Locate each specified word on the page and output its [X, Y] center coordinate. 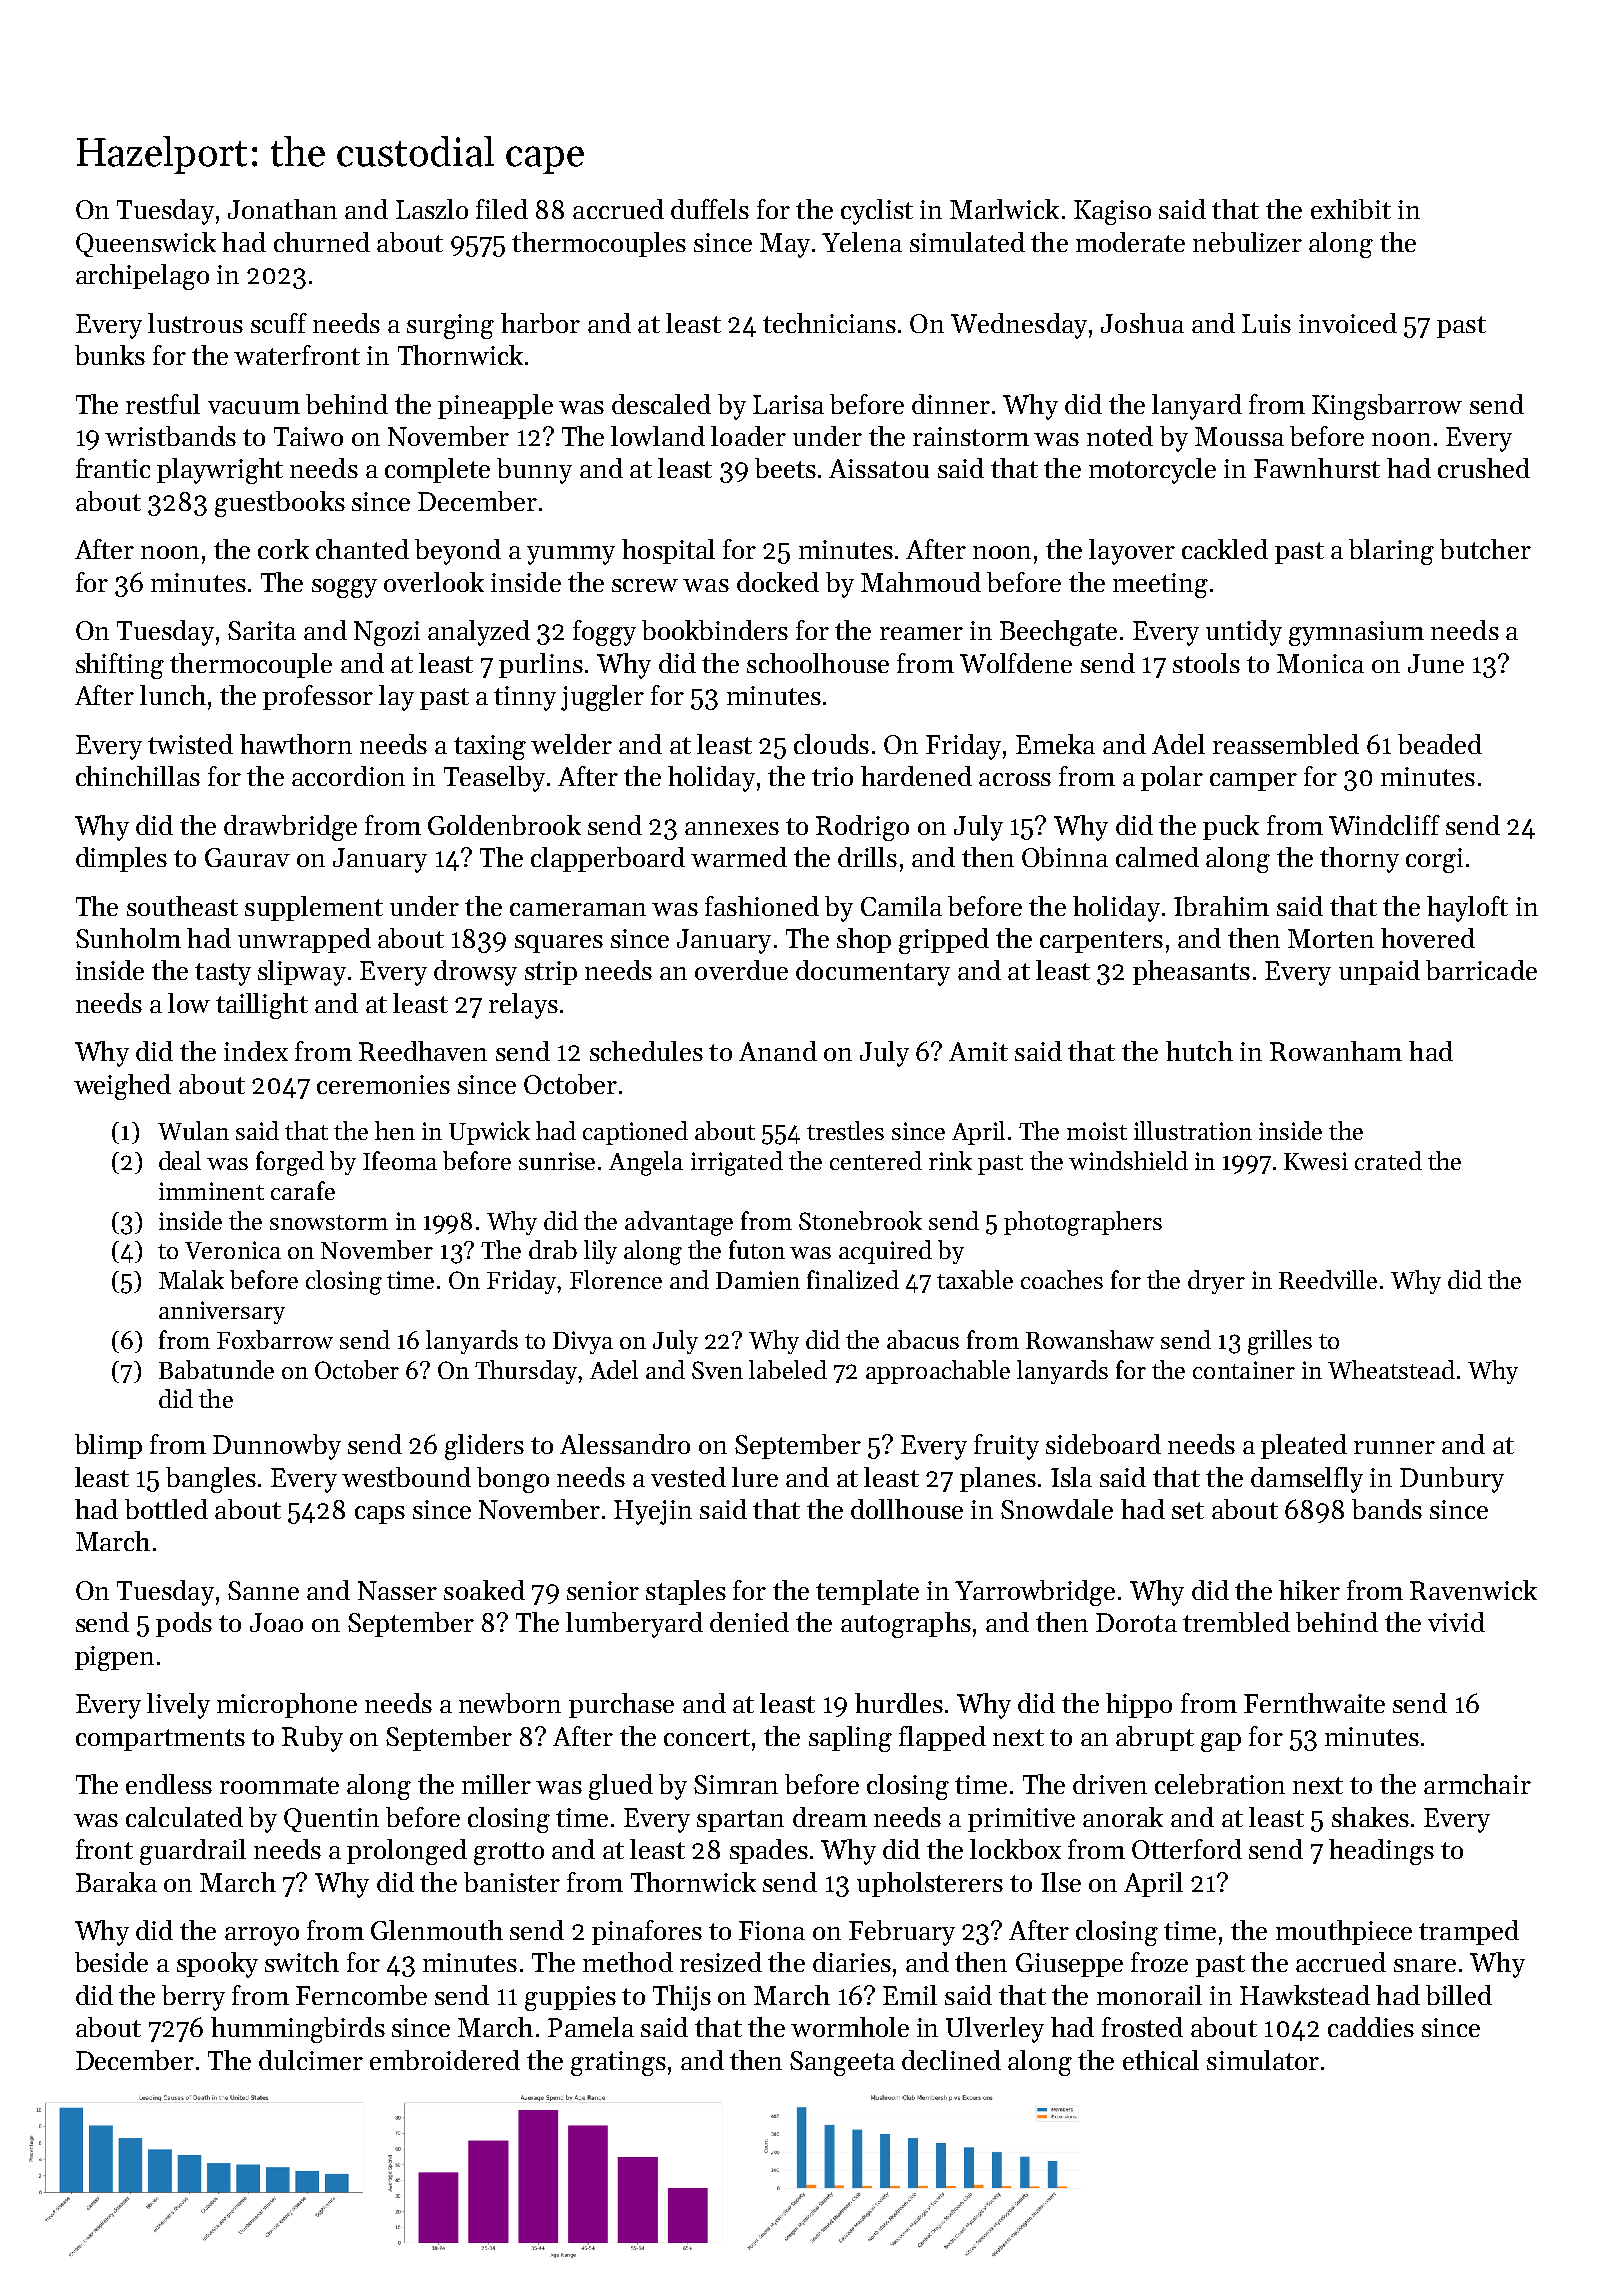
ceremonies [383, 1084]
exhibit [1351, 209]
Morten [1331, 938]
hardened [916, 776]
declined [951, 2060]
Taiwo [308, 436]
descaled [661, 404]
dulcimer [311, 2060]
